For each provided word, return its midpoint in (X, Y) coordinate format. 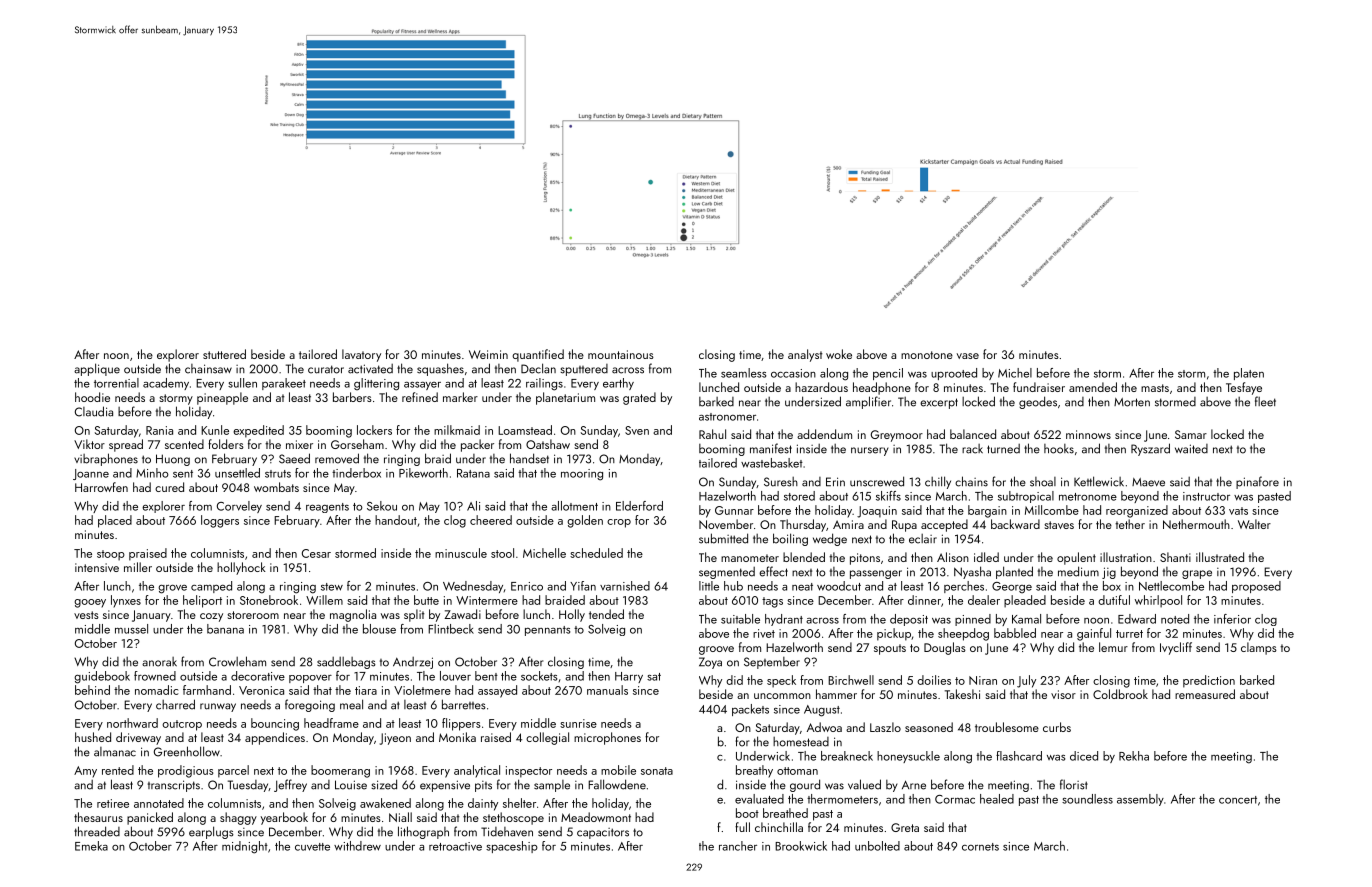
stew (332, 587)
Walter (1254, 524)
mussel (131, 629)
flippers (461, 724)
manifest (771, 448)
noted (1175, 619)
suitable (740, 619)
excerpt (939, 403)
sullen (242, 383)
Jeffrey (290, 785)
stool (502, 553)
